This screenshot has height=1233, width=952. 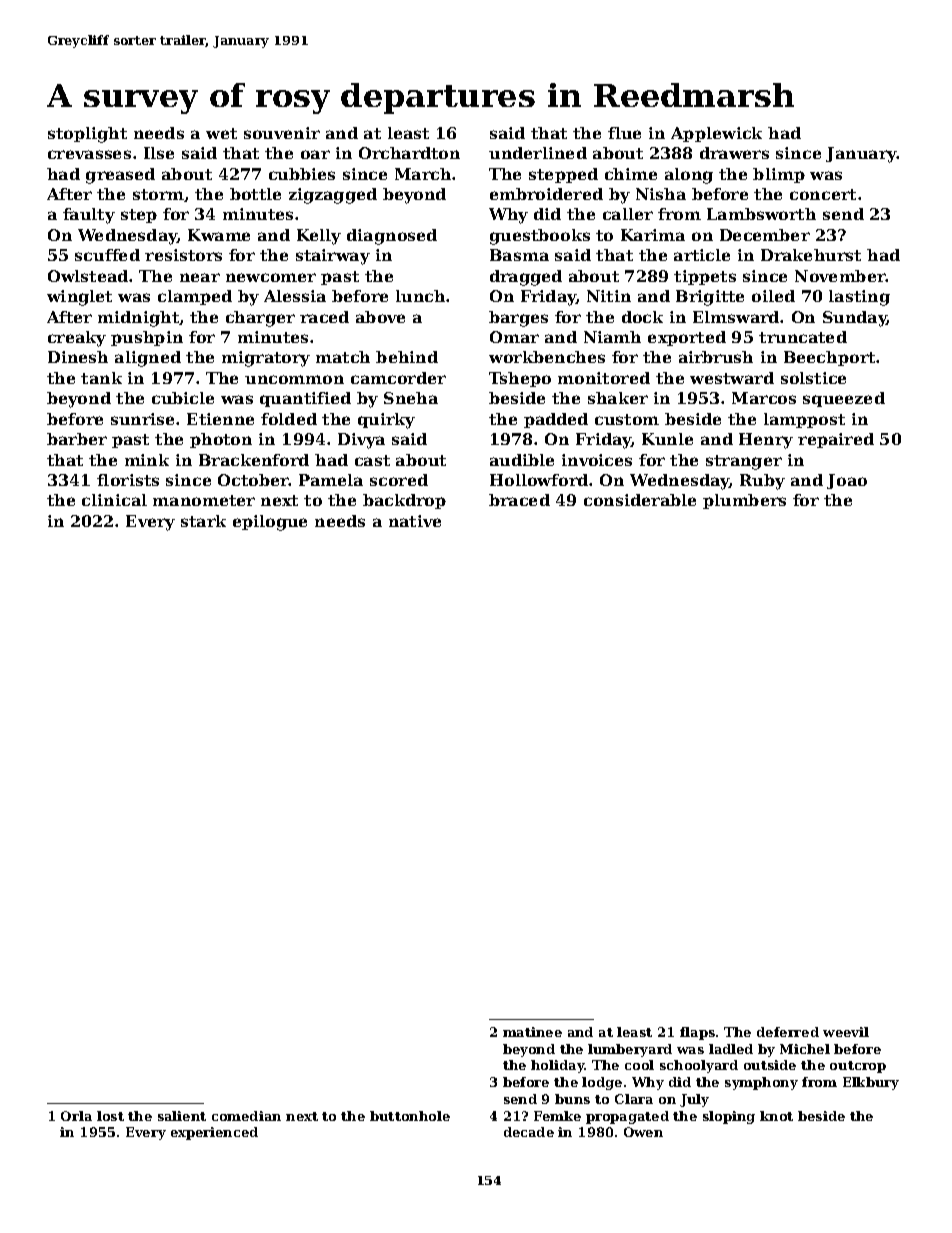 I want to click on Applewick, so click(x=716, y=134).
